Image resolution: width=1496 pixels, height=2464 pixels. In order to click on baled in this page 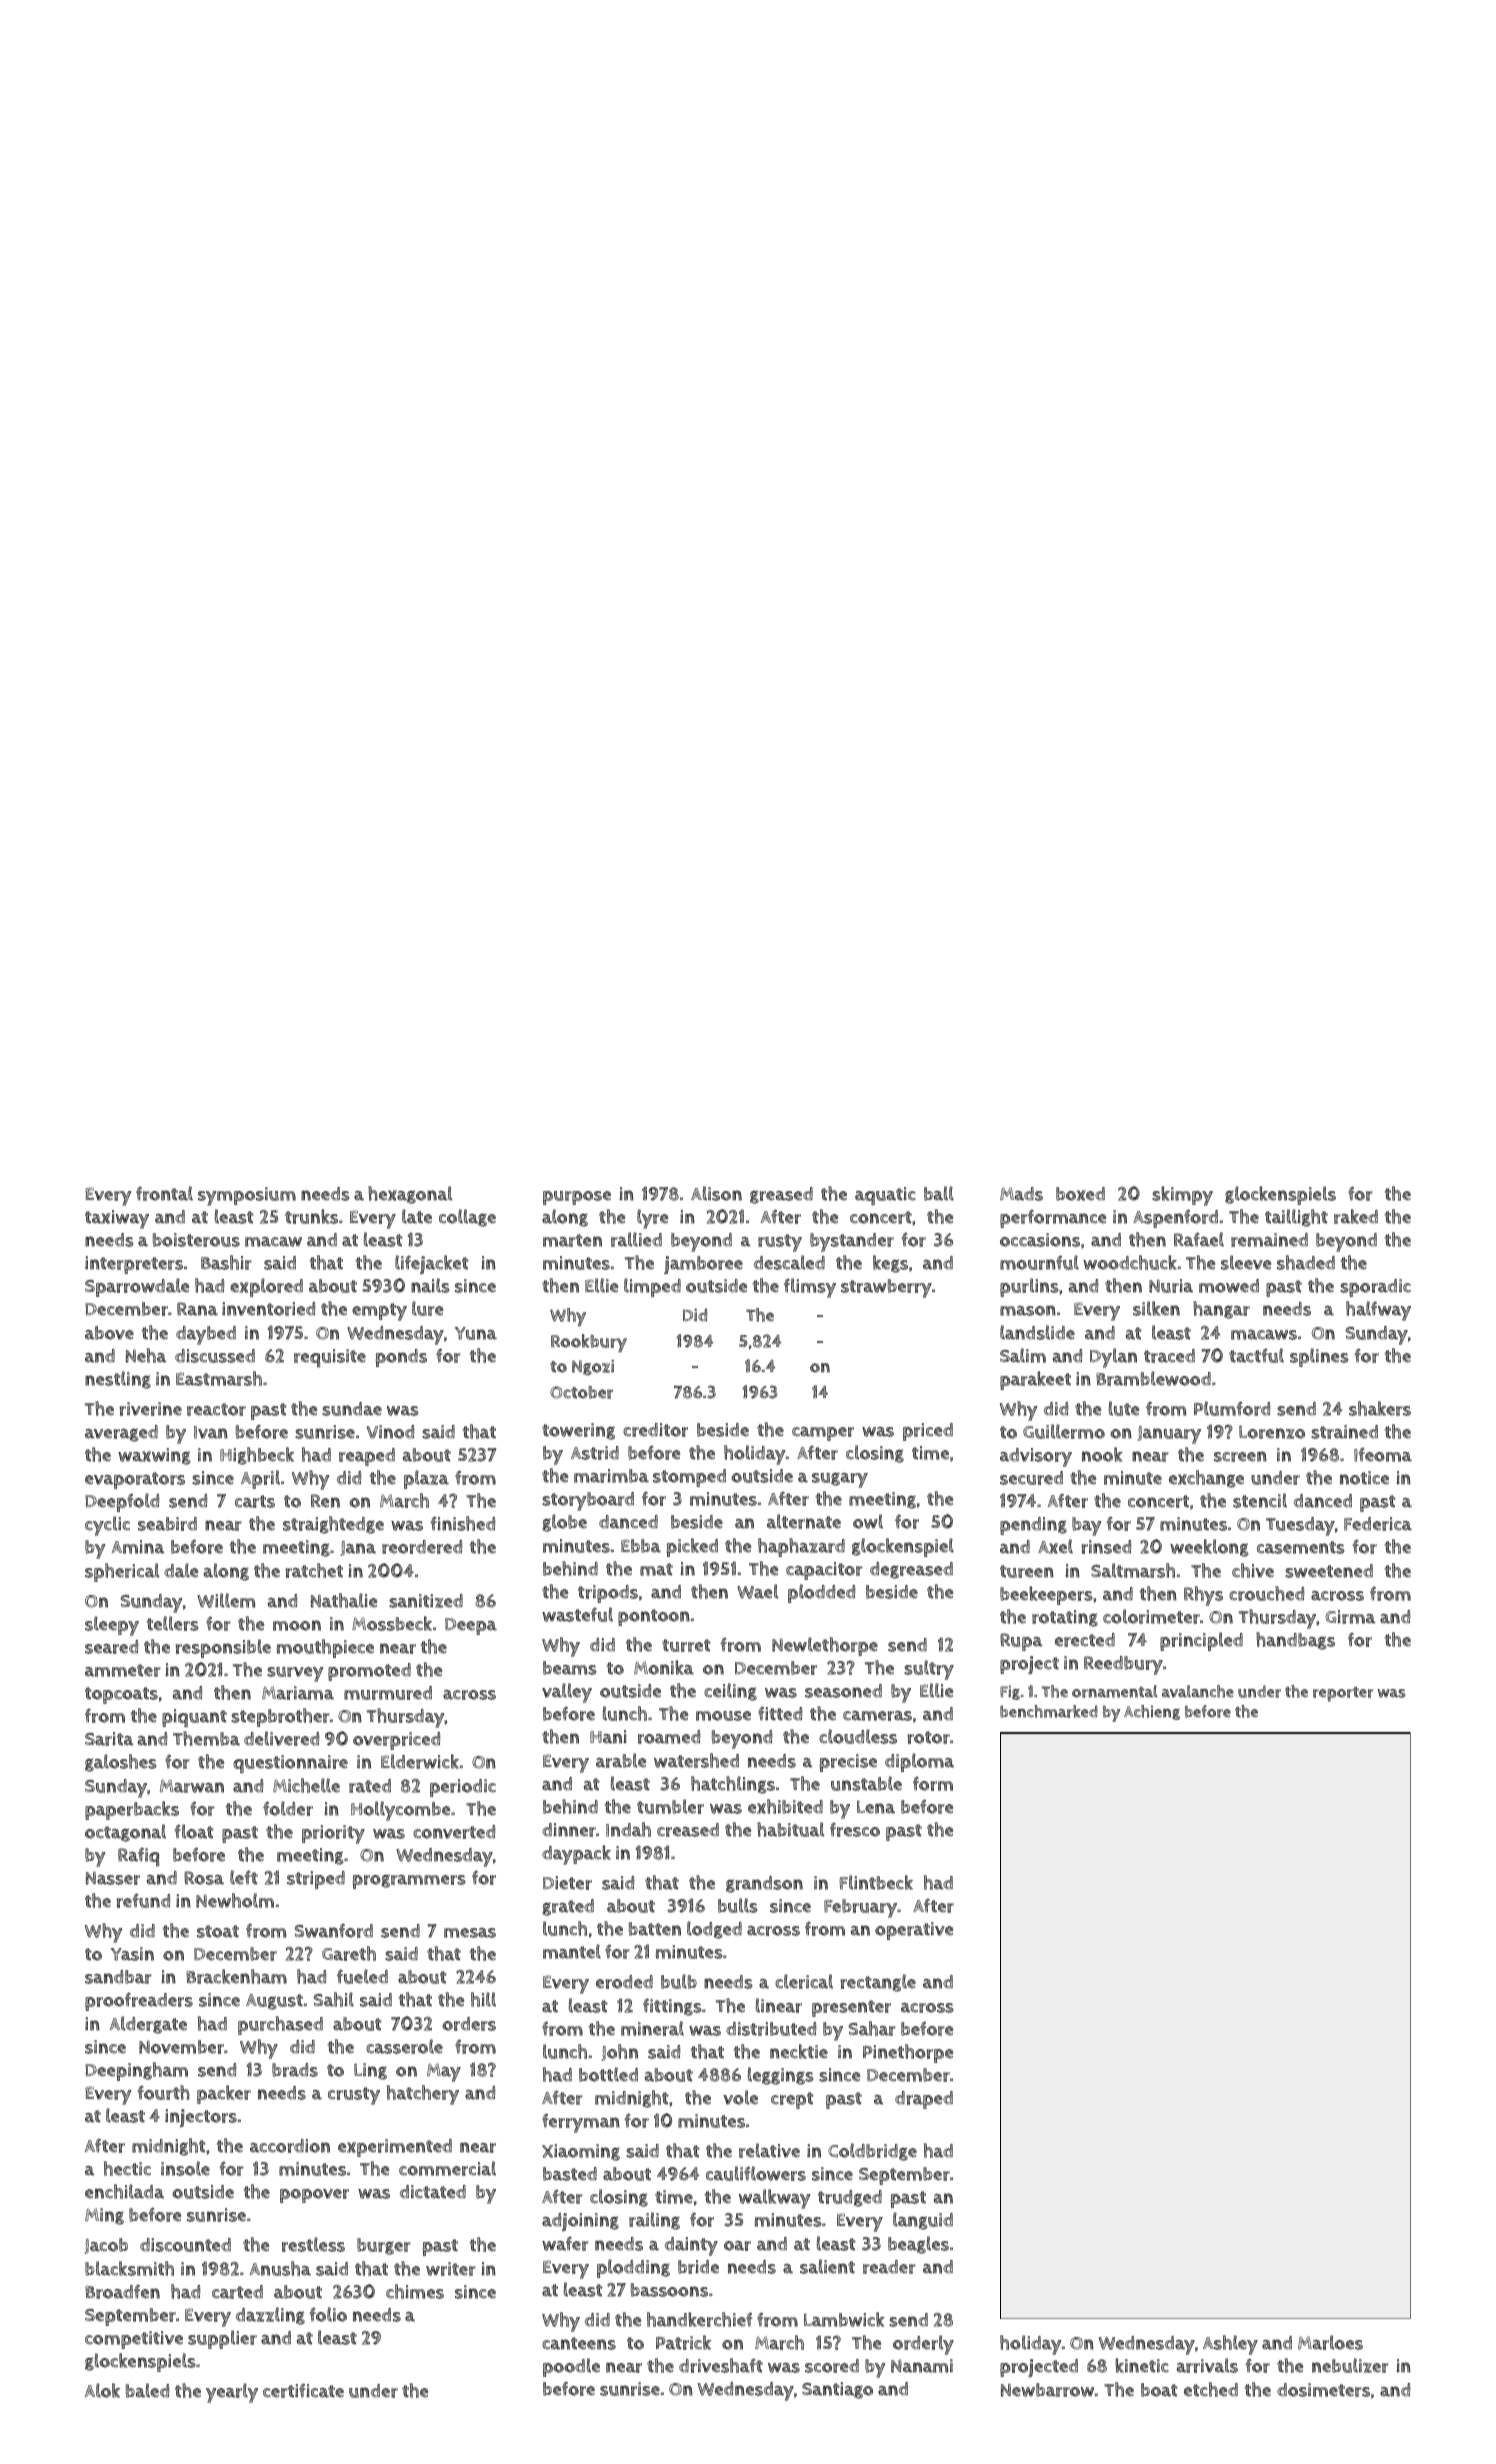, I will do `click(147, 2390)`.
